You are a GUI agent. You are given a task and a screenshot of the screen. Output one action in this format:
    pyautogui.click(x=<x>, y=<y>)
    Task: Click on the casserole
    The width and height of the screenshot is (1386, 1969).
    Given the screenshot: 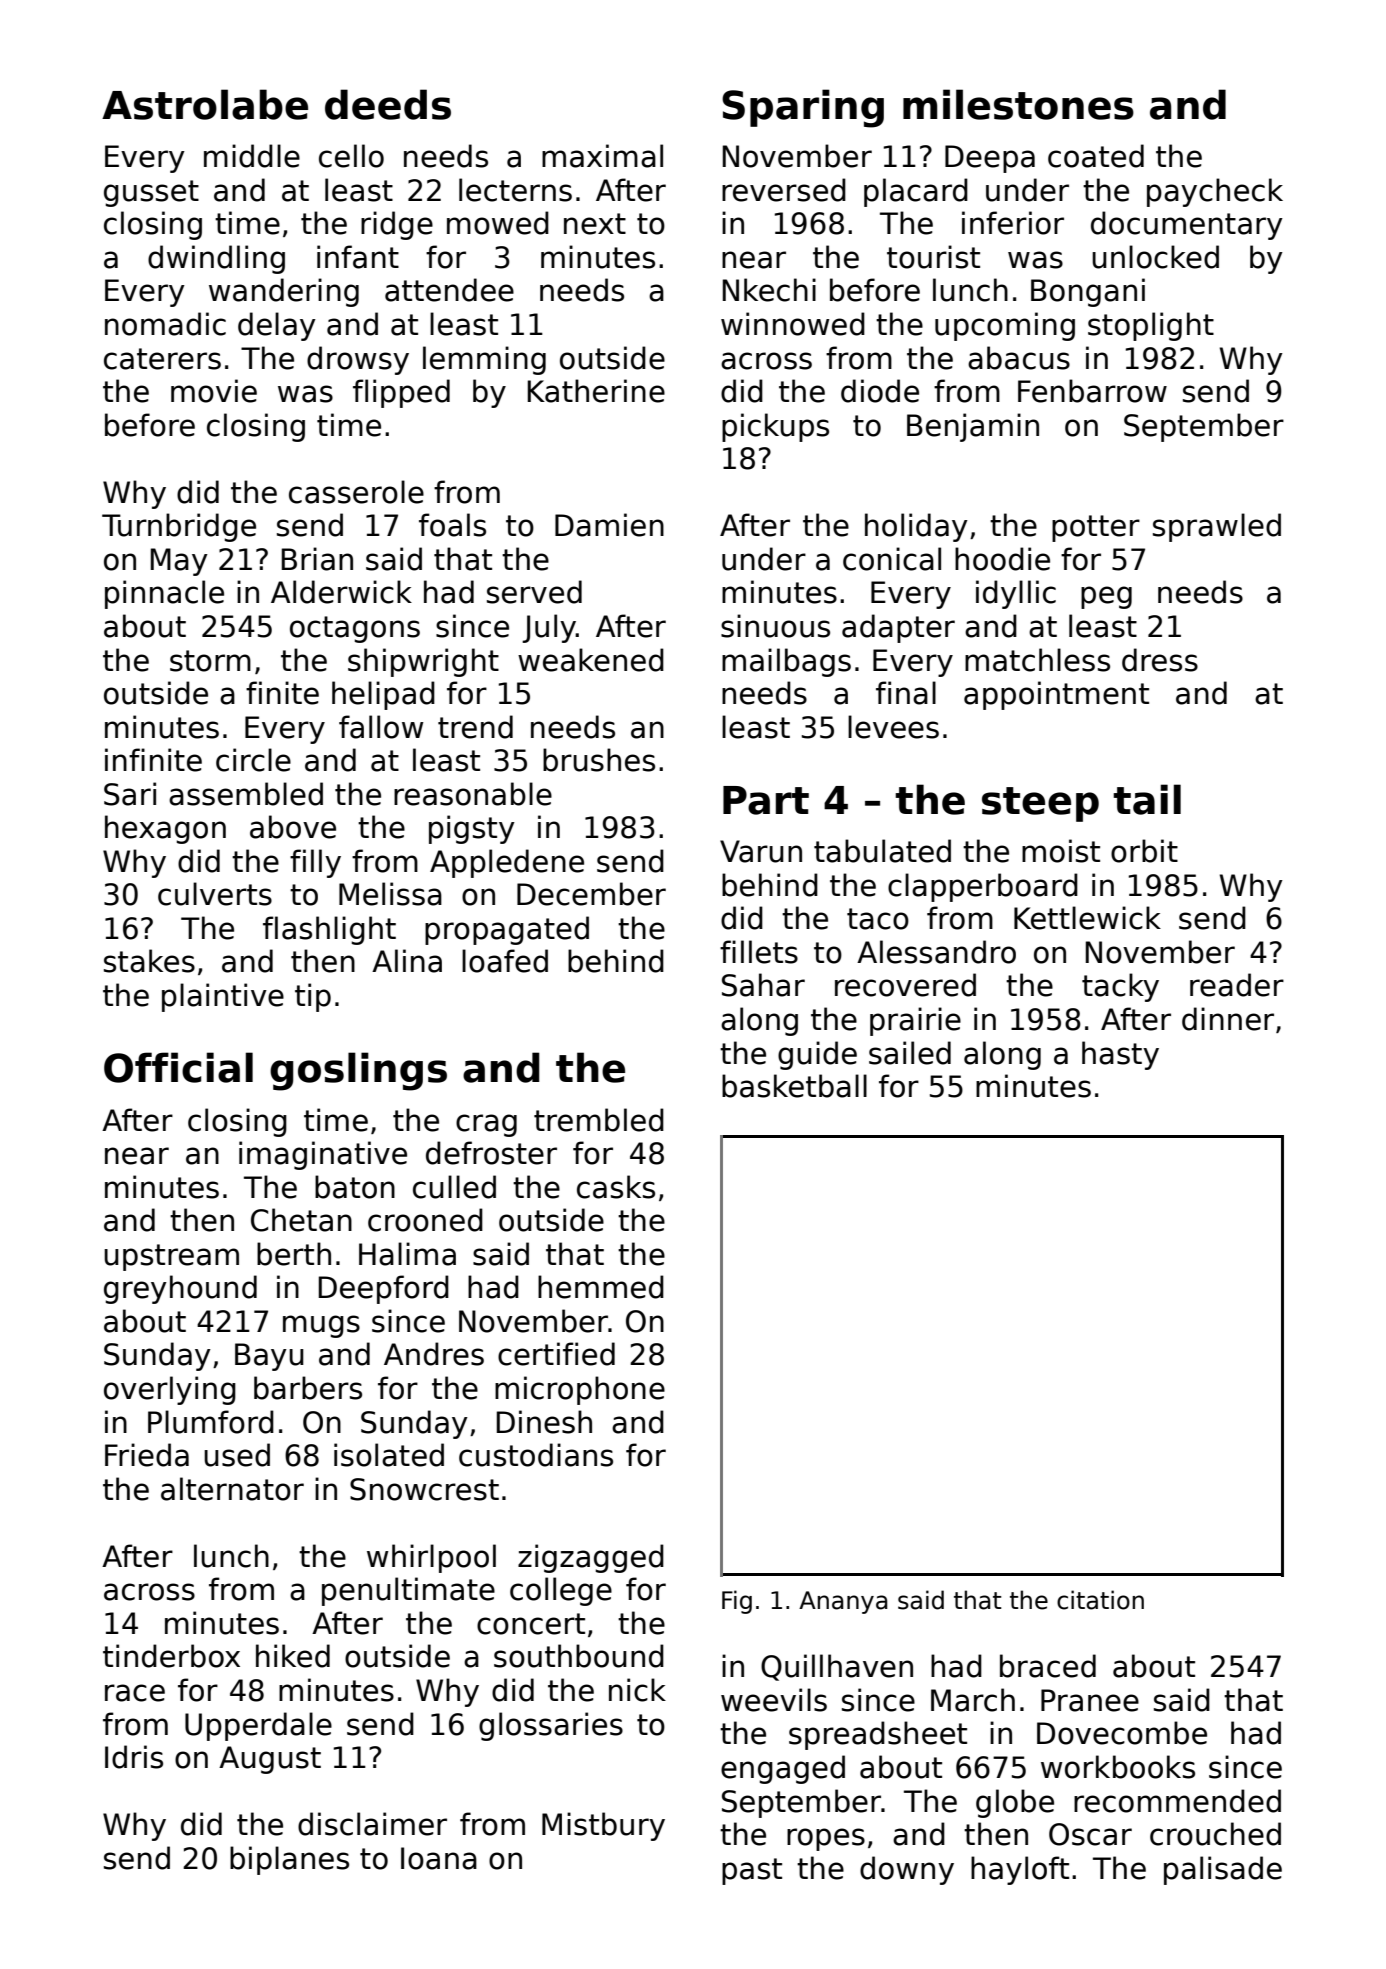 What is the action you would take?
    pyautogui.click(x=356, y=492)
